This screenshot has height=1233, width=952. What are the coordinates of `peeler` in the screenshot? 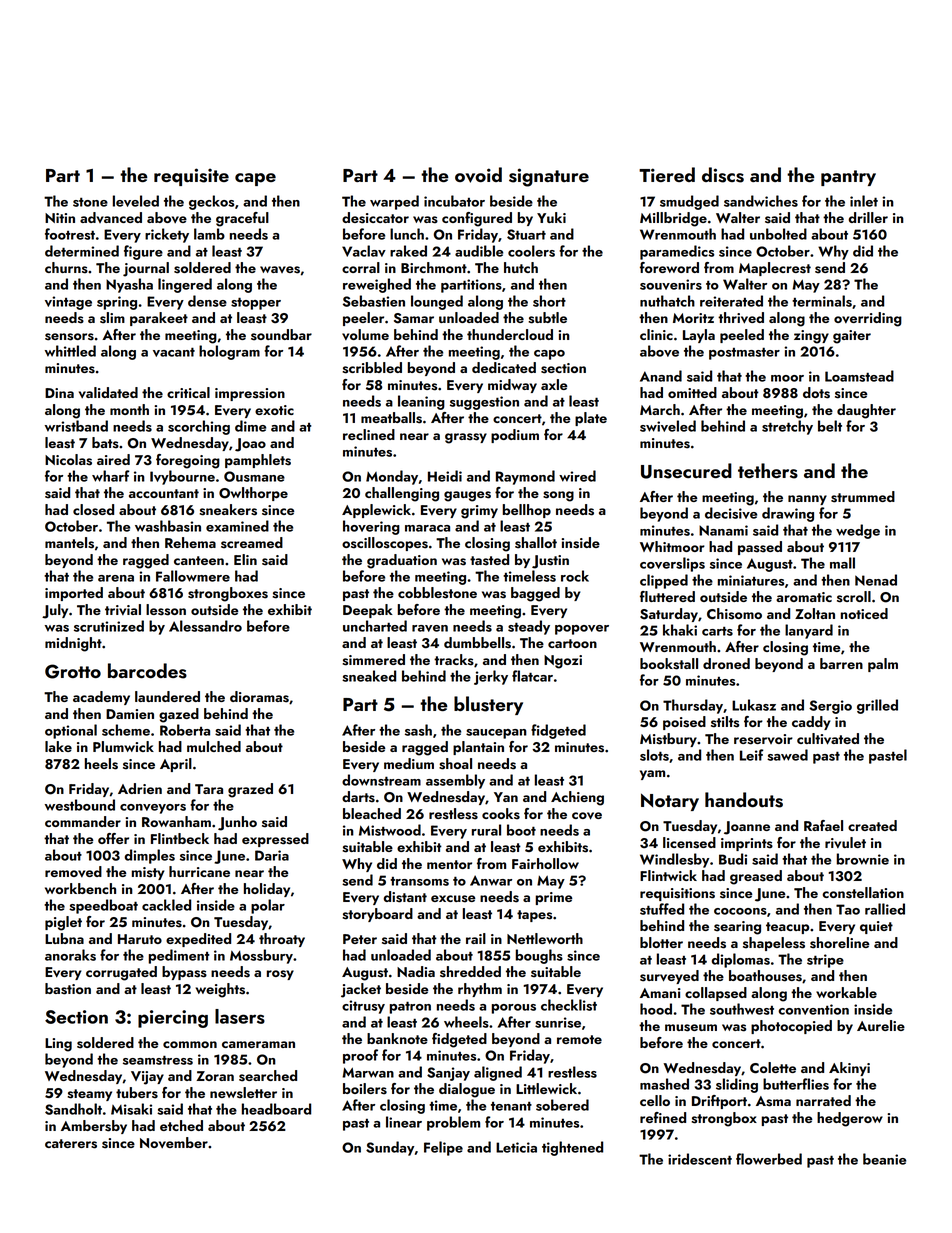 It's located at (363, 319).
